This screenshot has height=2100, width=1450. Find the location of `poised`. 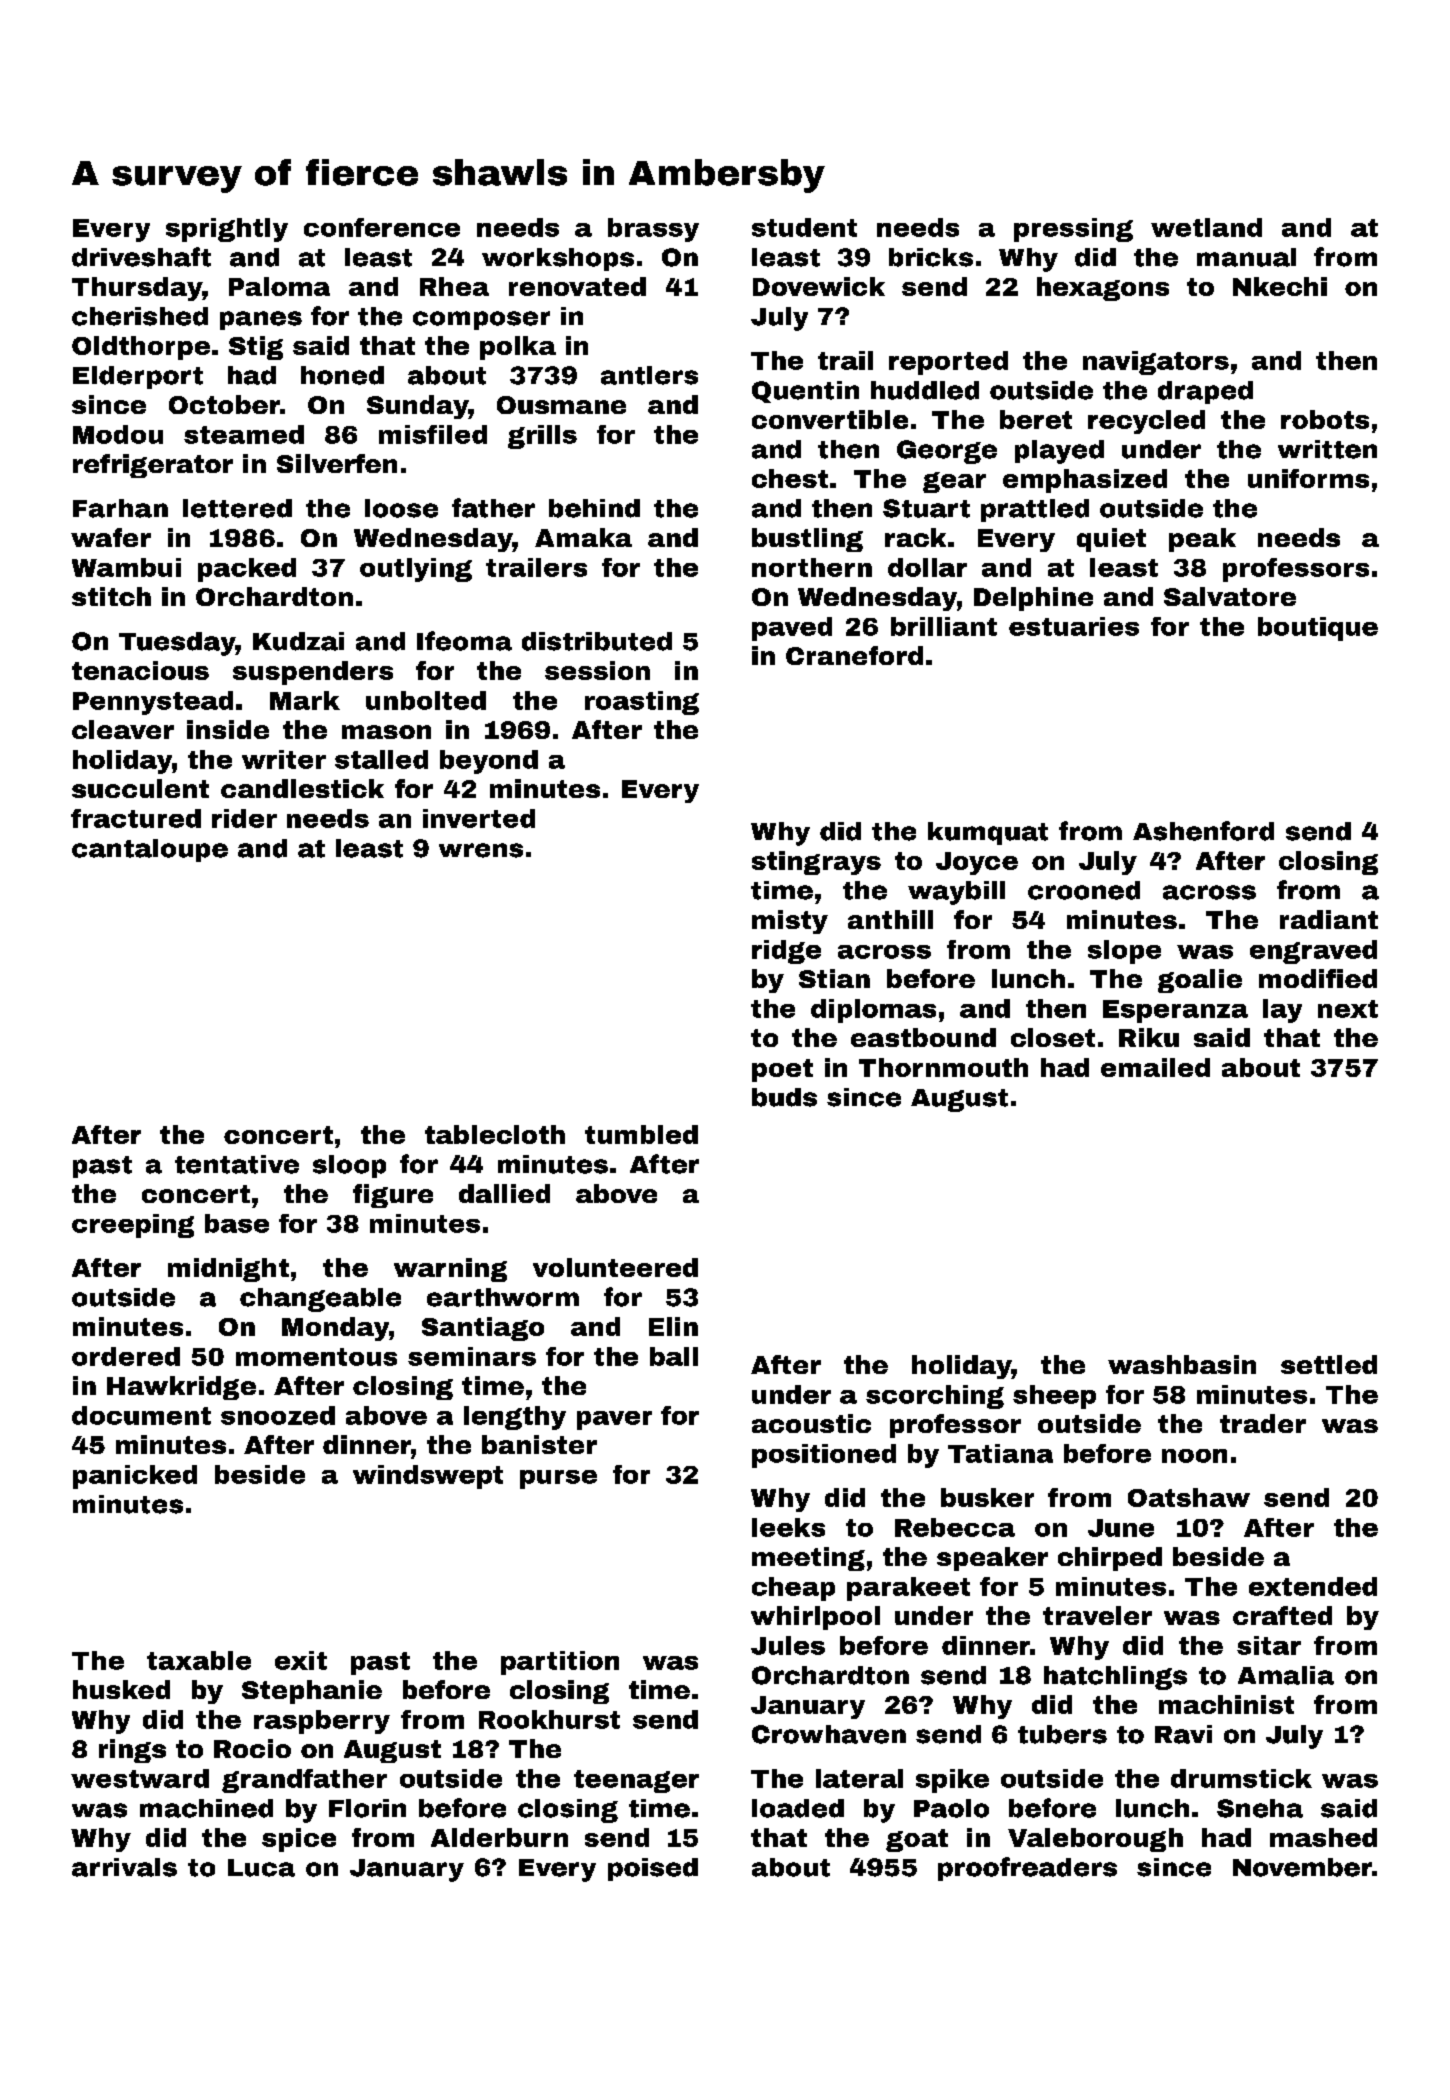

poised is located at coordinates (653, 1869).
